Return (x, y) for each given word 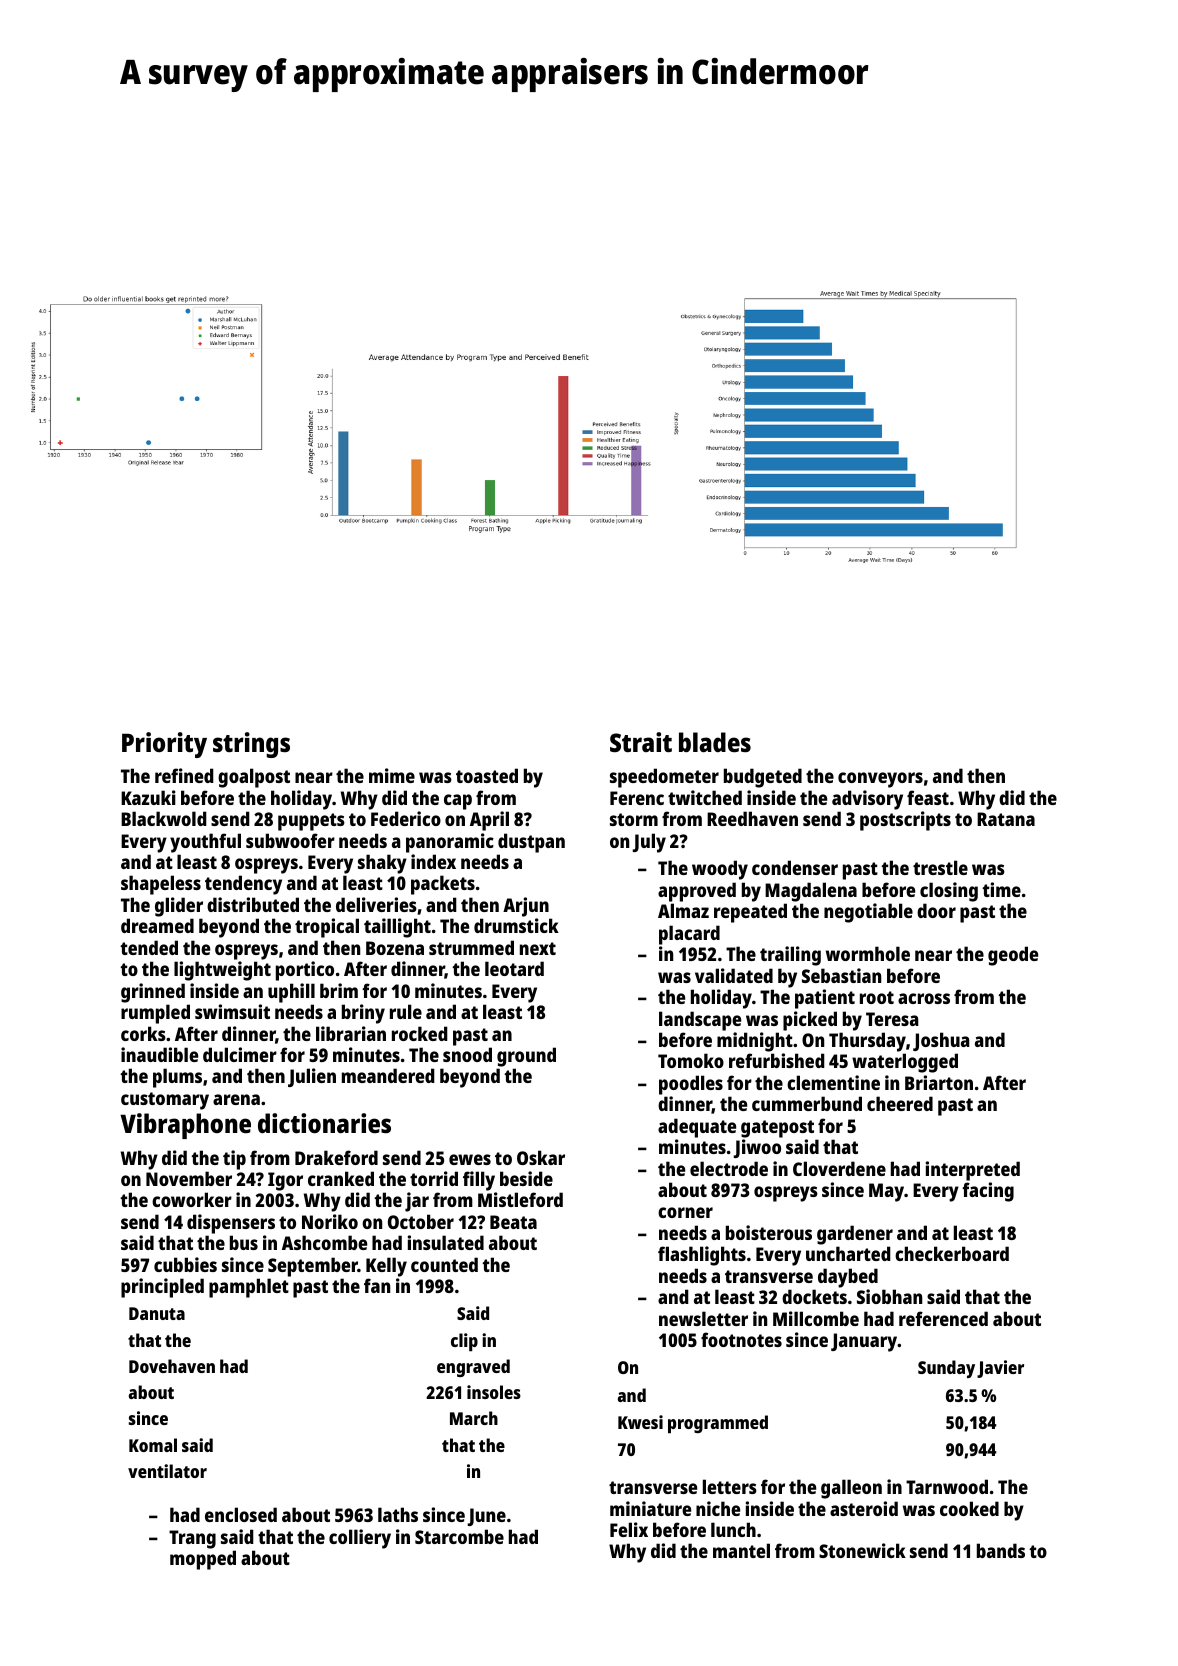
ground (526, 1057)
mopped (203, 1560)
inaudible (159, 1054)
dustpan (531, 843)
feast (928, 797)
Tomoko (691, 1060)
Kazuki (148, 797)
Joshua (941, 1041)
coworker (192, 1199)
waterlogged (905, 1063)
